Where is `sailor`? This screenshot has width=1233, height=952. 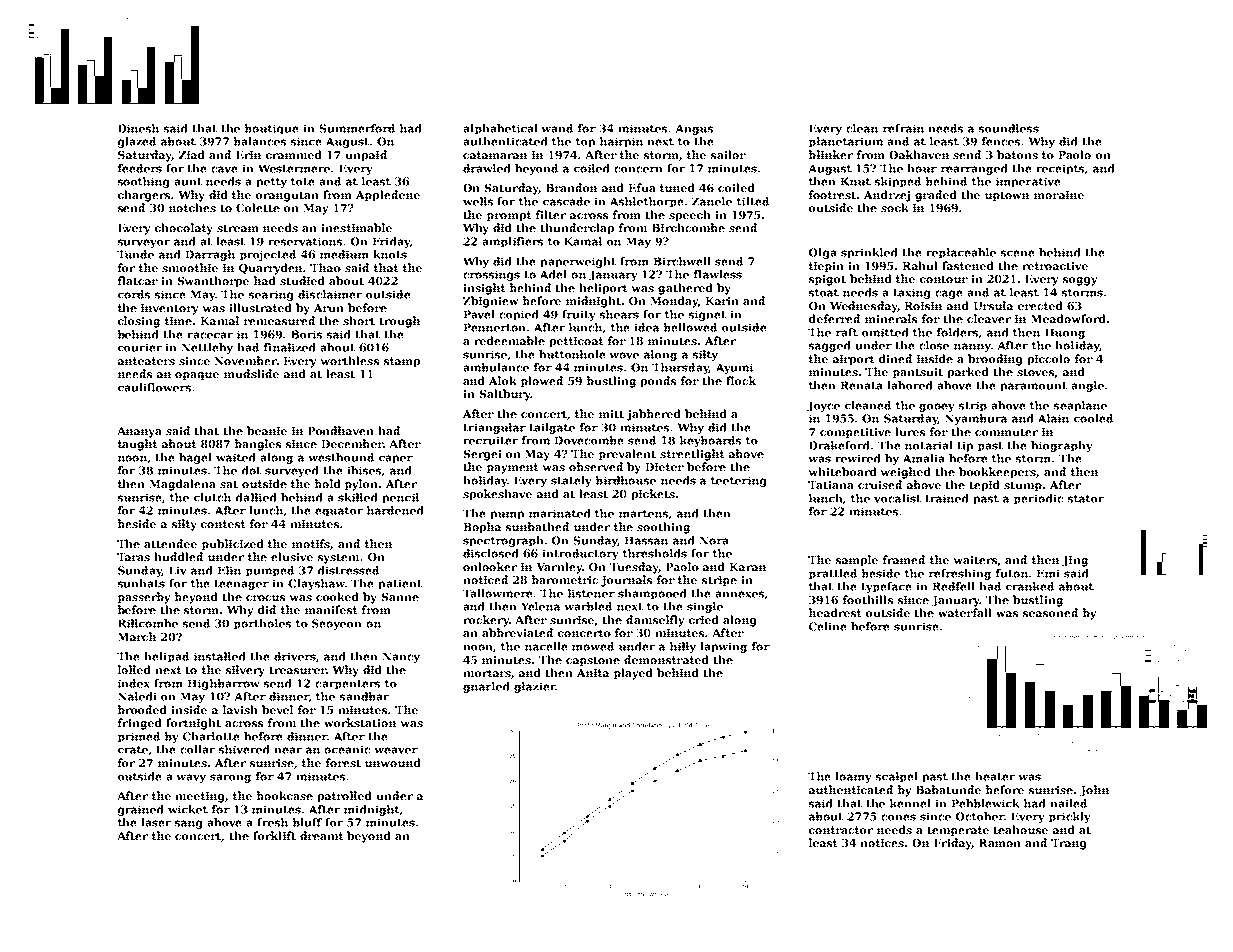
sailor is located at coordinates (728, 154).
